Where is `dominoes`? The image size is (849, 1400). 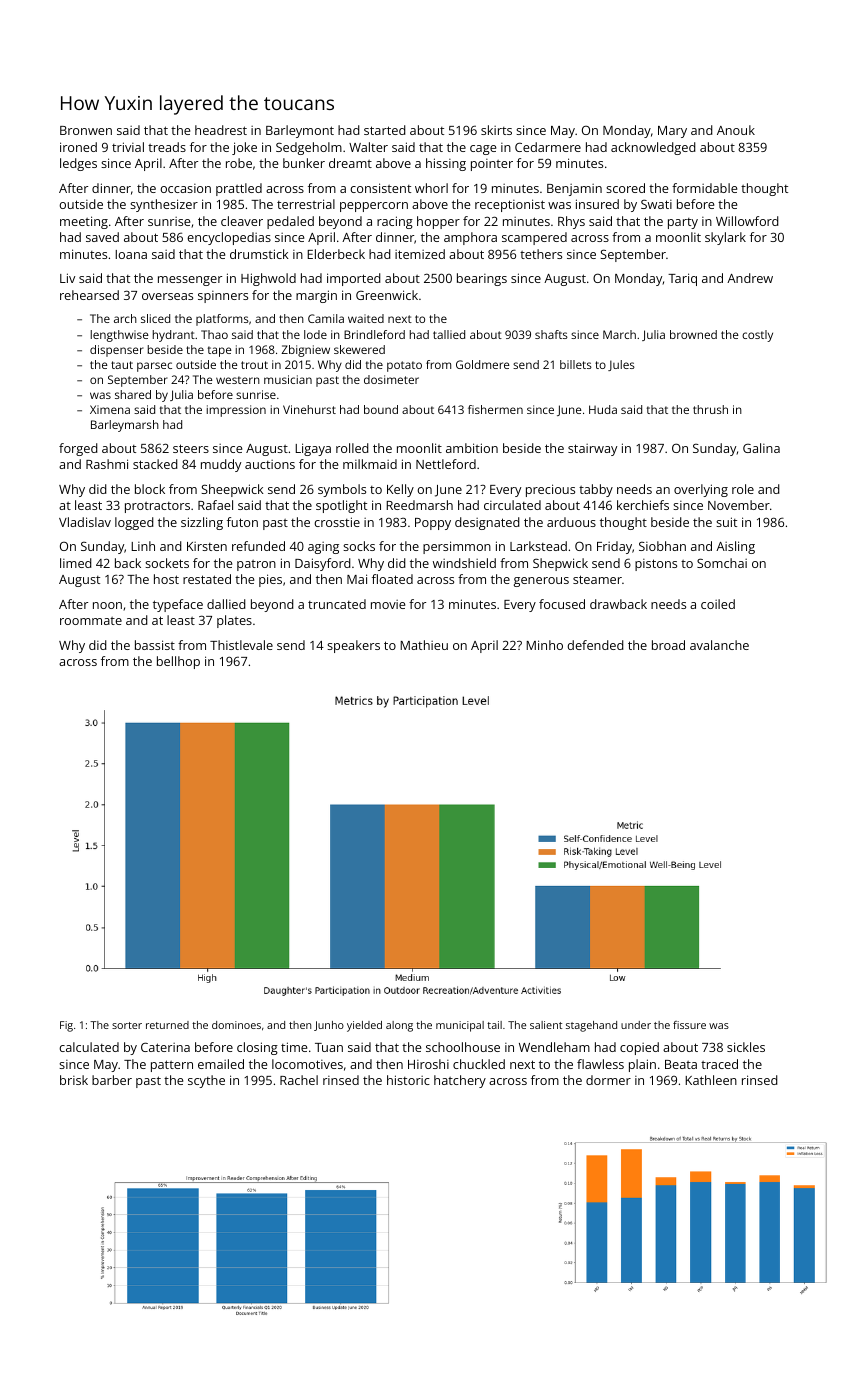
dominoes is located at coordinates (236, 1025).
